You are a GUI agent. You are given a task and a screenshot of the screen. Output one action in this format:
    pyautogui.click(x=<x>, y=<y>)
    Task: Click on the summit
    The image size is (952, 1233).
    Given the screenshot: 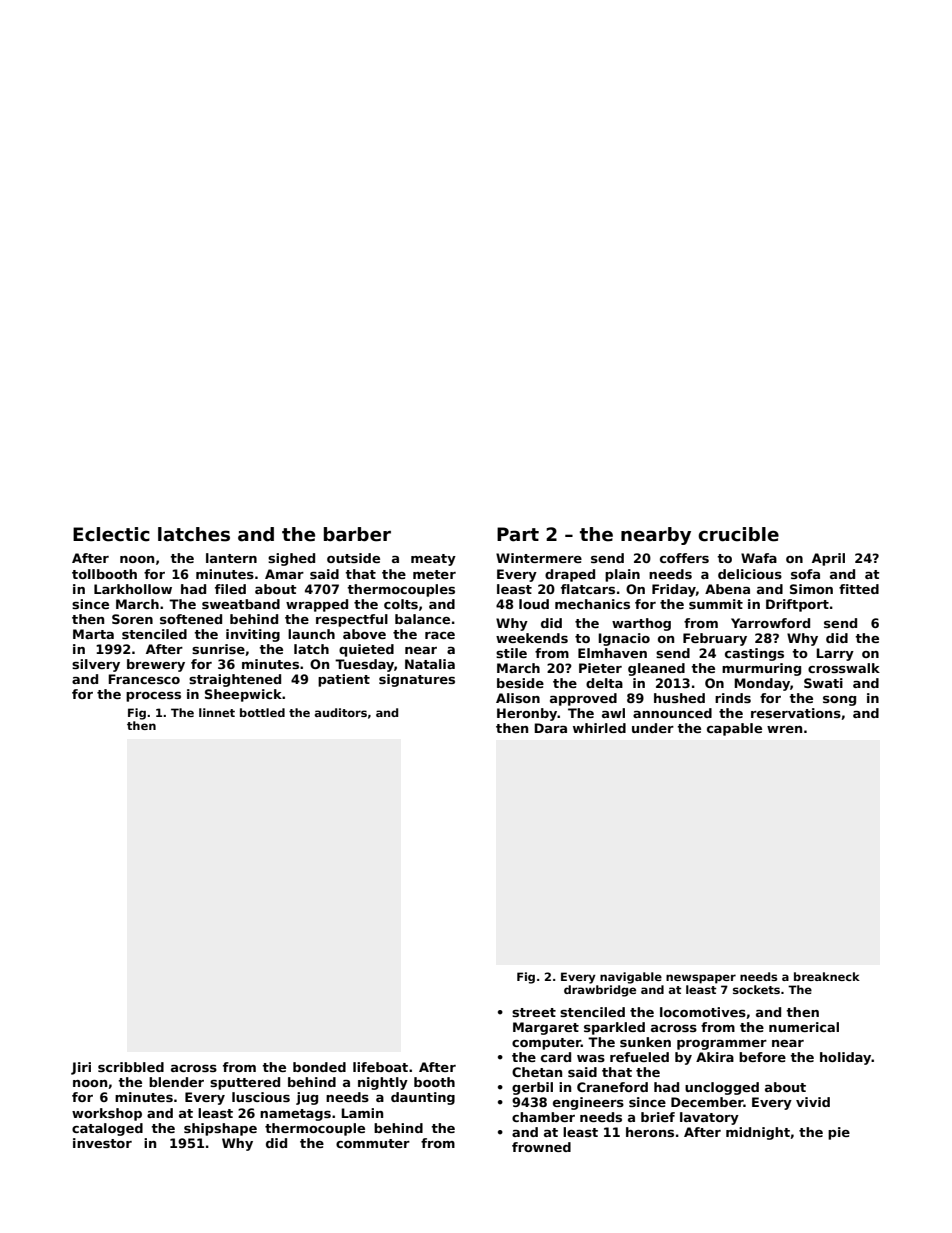 What is the action you would take?
    pyautogui.click(x=716, y=604)
